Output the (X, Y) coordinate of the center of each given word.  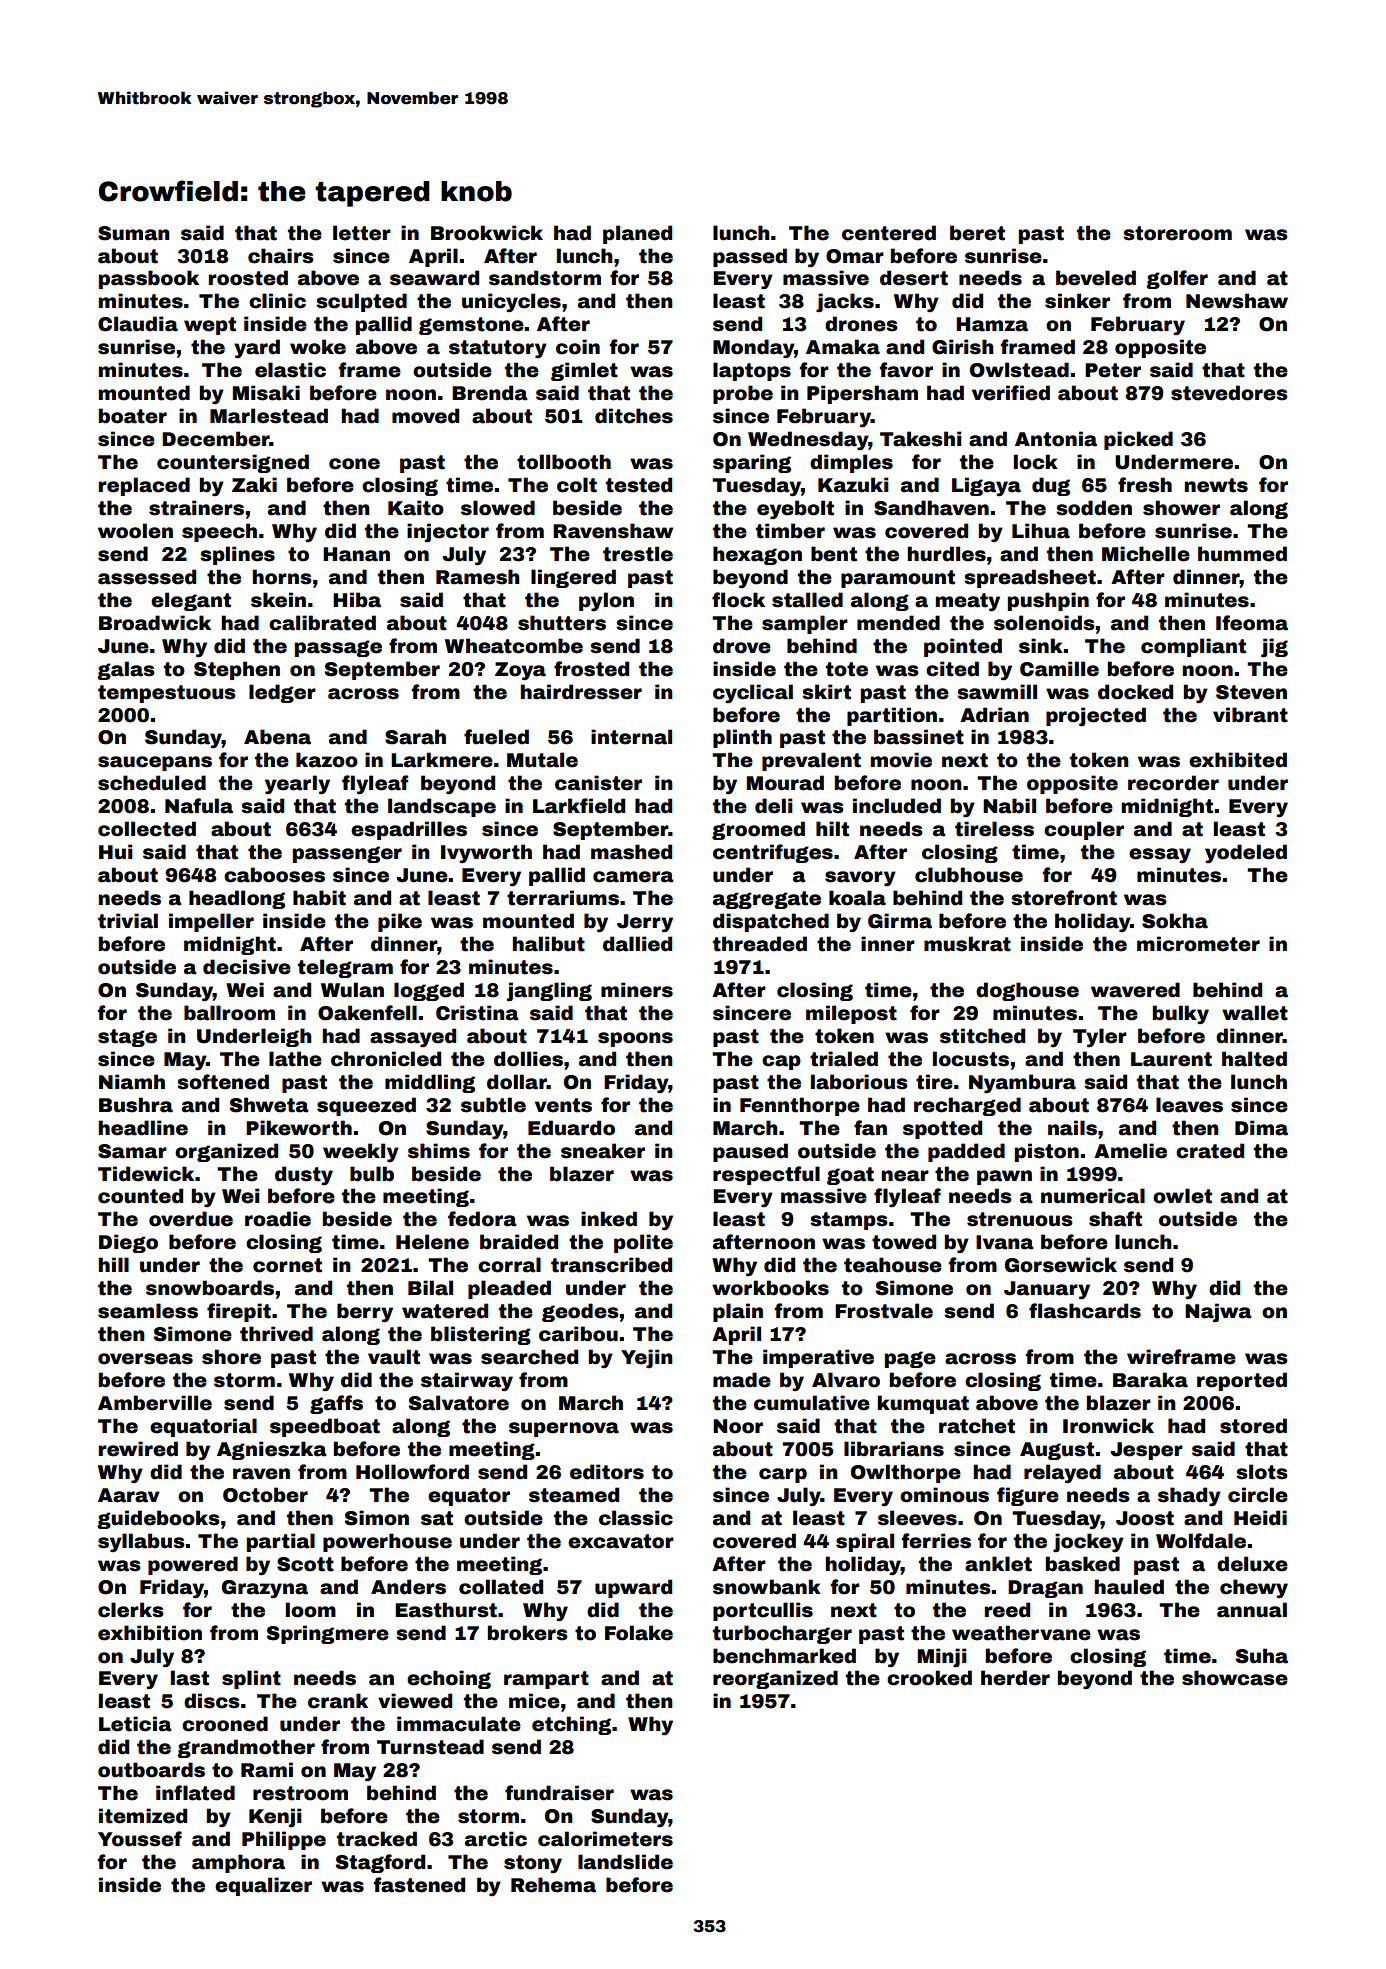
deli (774, 806)
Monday (753, 349)
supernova (564, 1429)
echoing (449, 1679)
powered (193, 1565)
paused (750, 1152)
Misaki (266, 393)
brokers (528, 1633)
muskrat (967, 944)
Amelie (1130, 1151)
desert (914, 278)
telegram (345, 968)
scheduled (152, 783)
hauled (1129, 1587)
